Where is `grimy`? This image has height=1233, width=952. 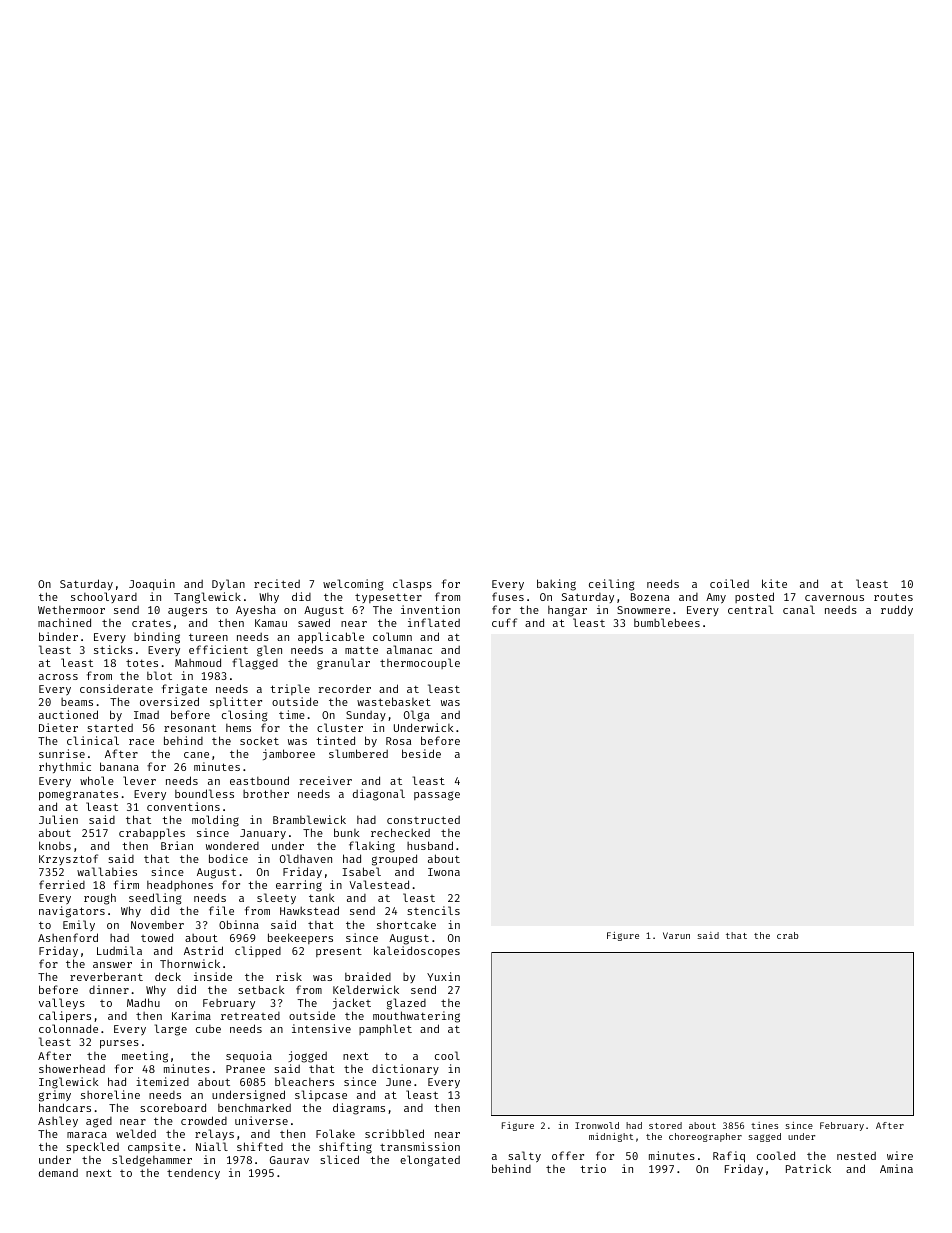 grimy is located at coordinates (55, 1096).
